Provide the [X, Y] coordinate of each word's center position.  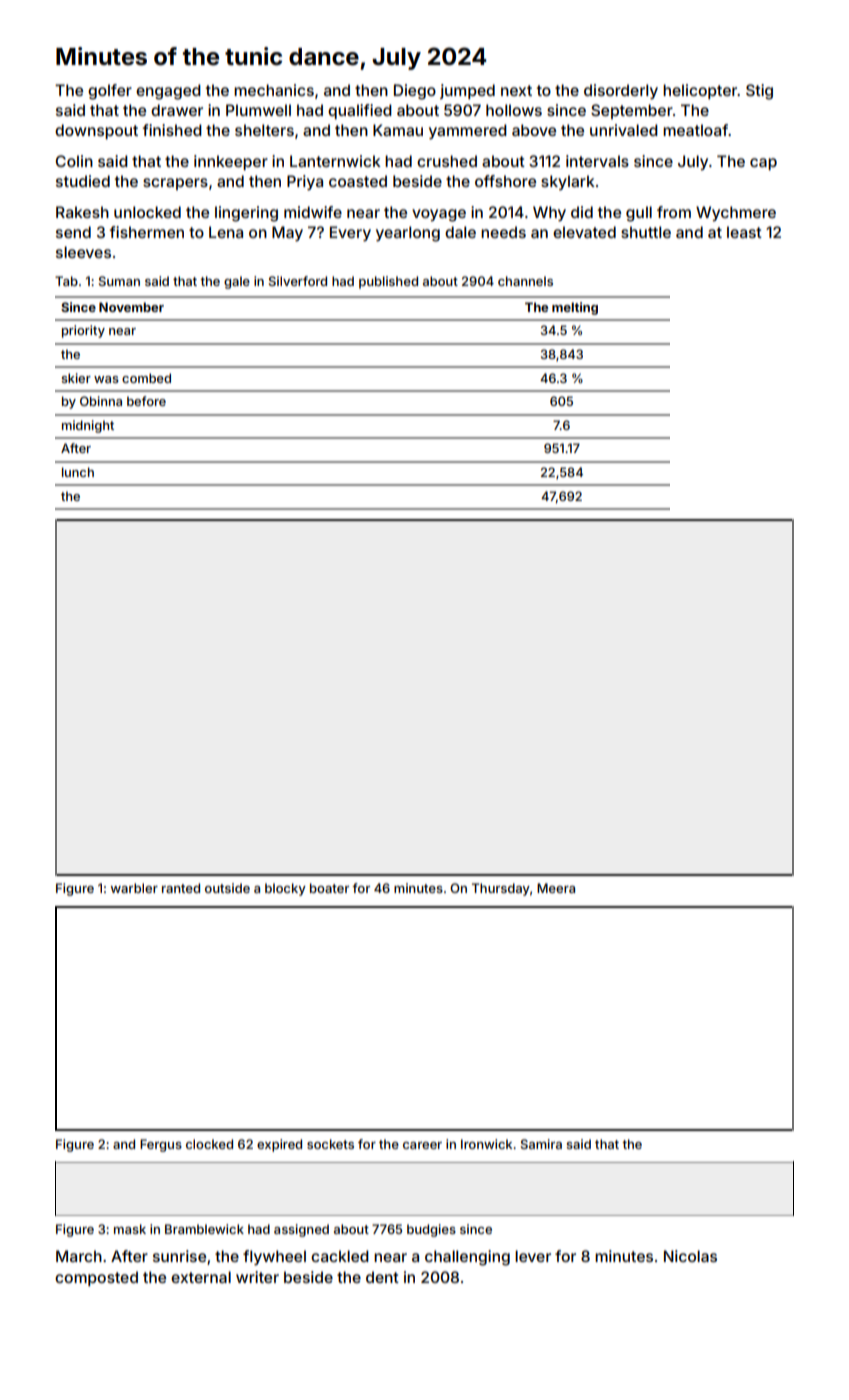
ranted [181, 888]
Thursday [501, 889]
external [201, 1277]
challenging [467, 1258]
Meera [556, 888]
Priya [305, 183]
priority [83, 331]
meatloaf [695, 130]
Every [350, 234]
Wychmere [736, 213]
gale [237, 282]
